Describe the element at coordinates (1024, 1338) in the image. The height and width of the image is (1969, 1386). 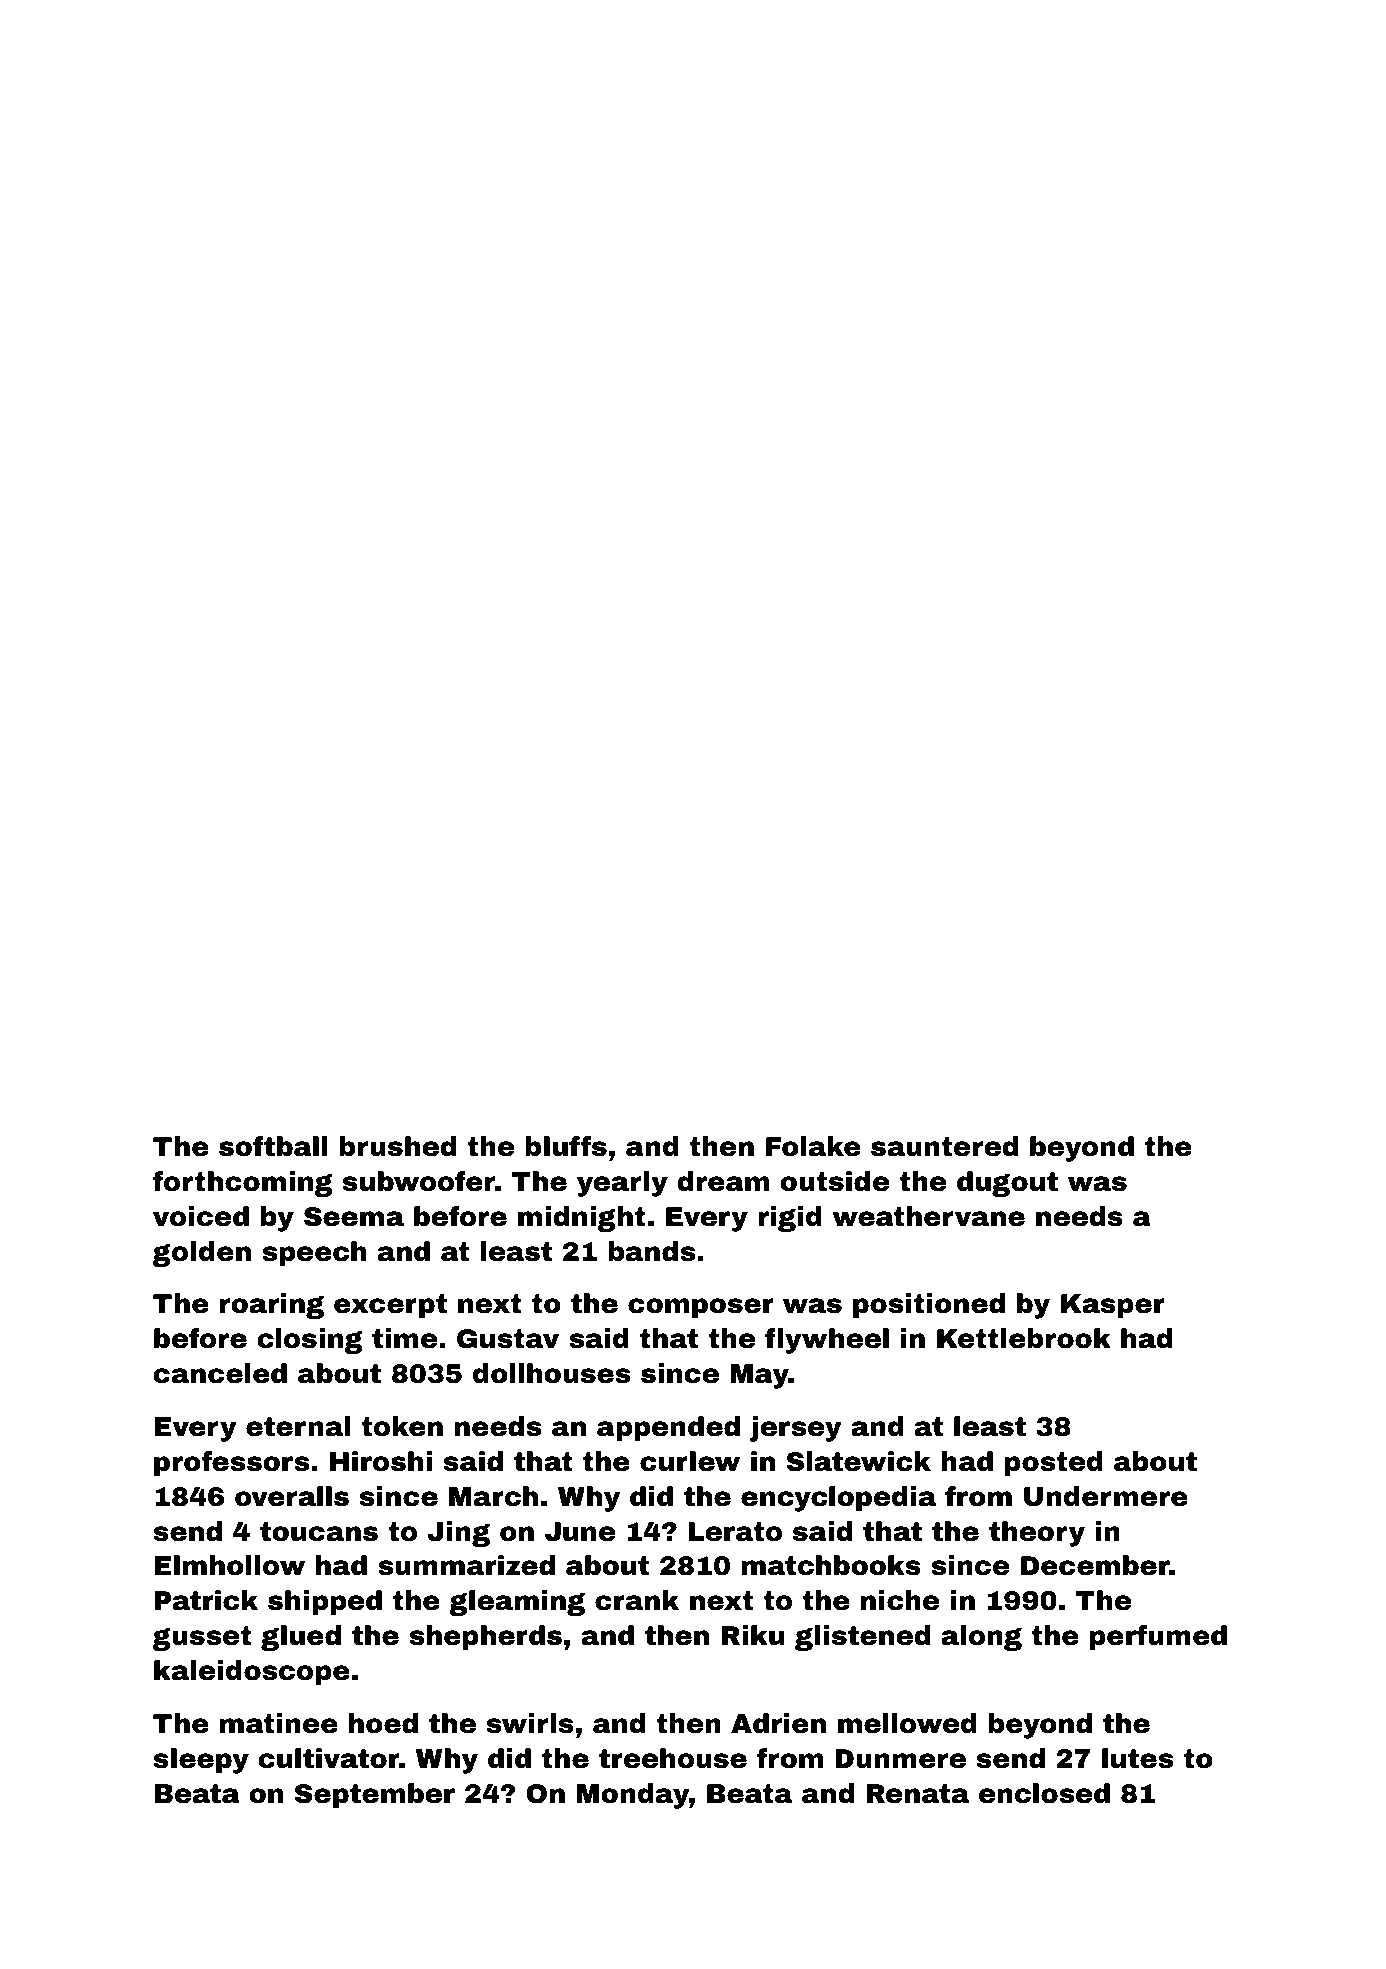
I see `Kettlebrook` at that location.
